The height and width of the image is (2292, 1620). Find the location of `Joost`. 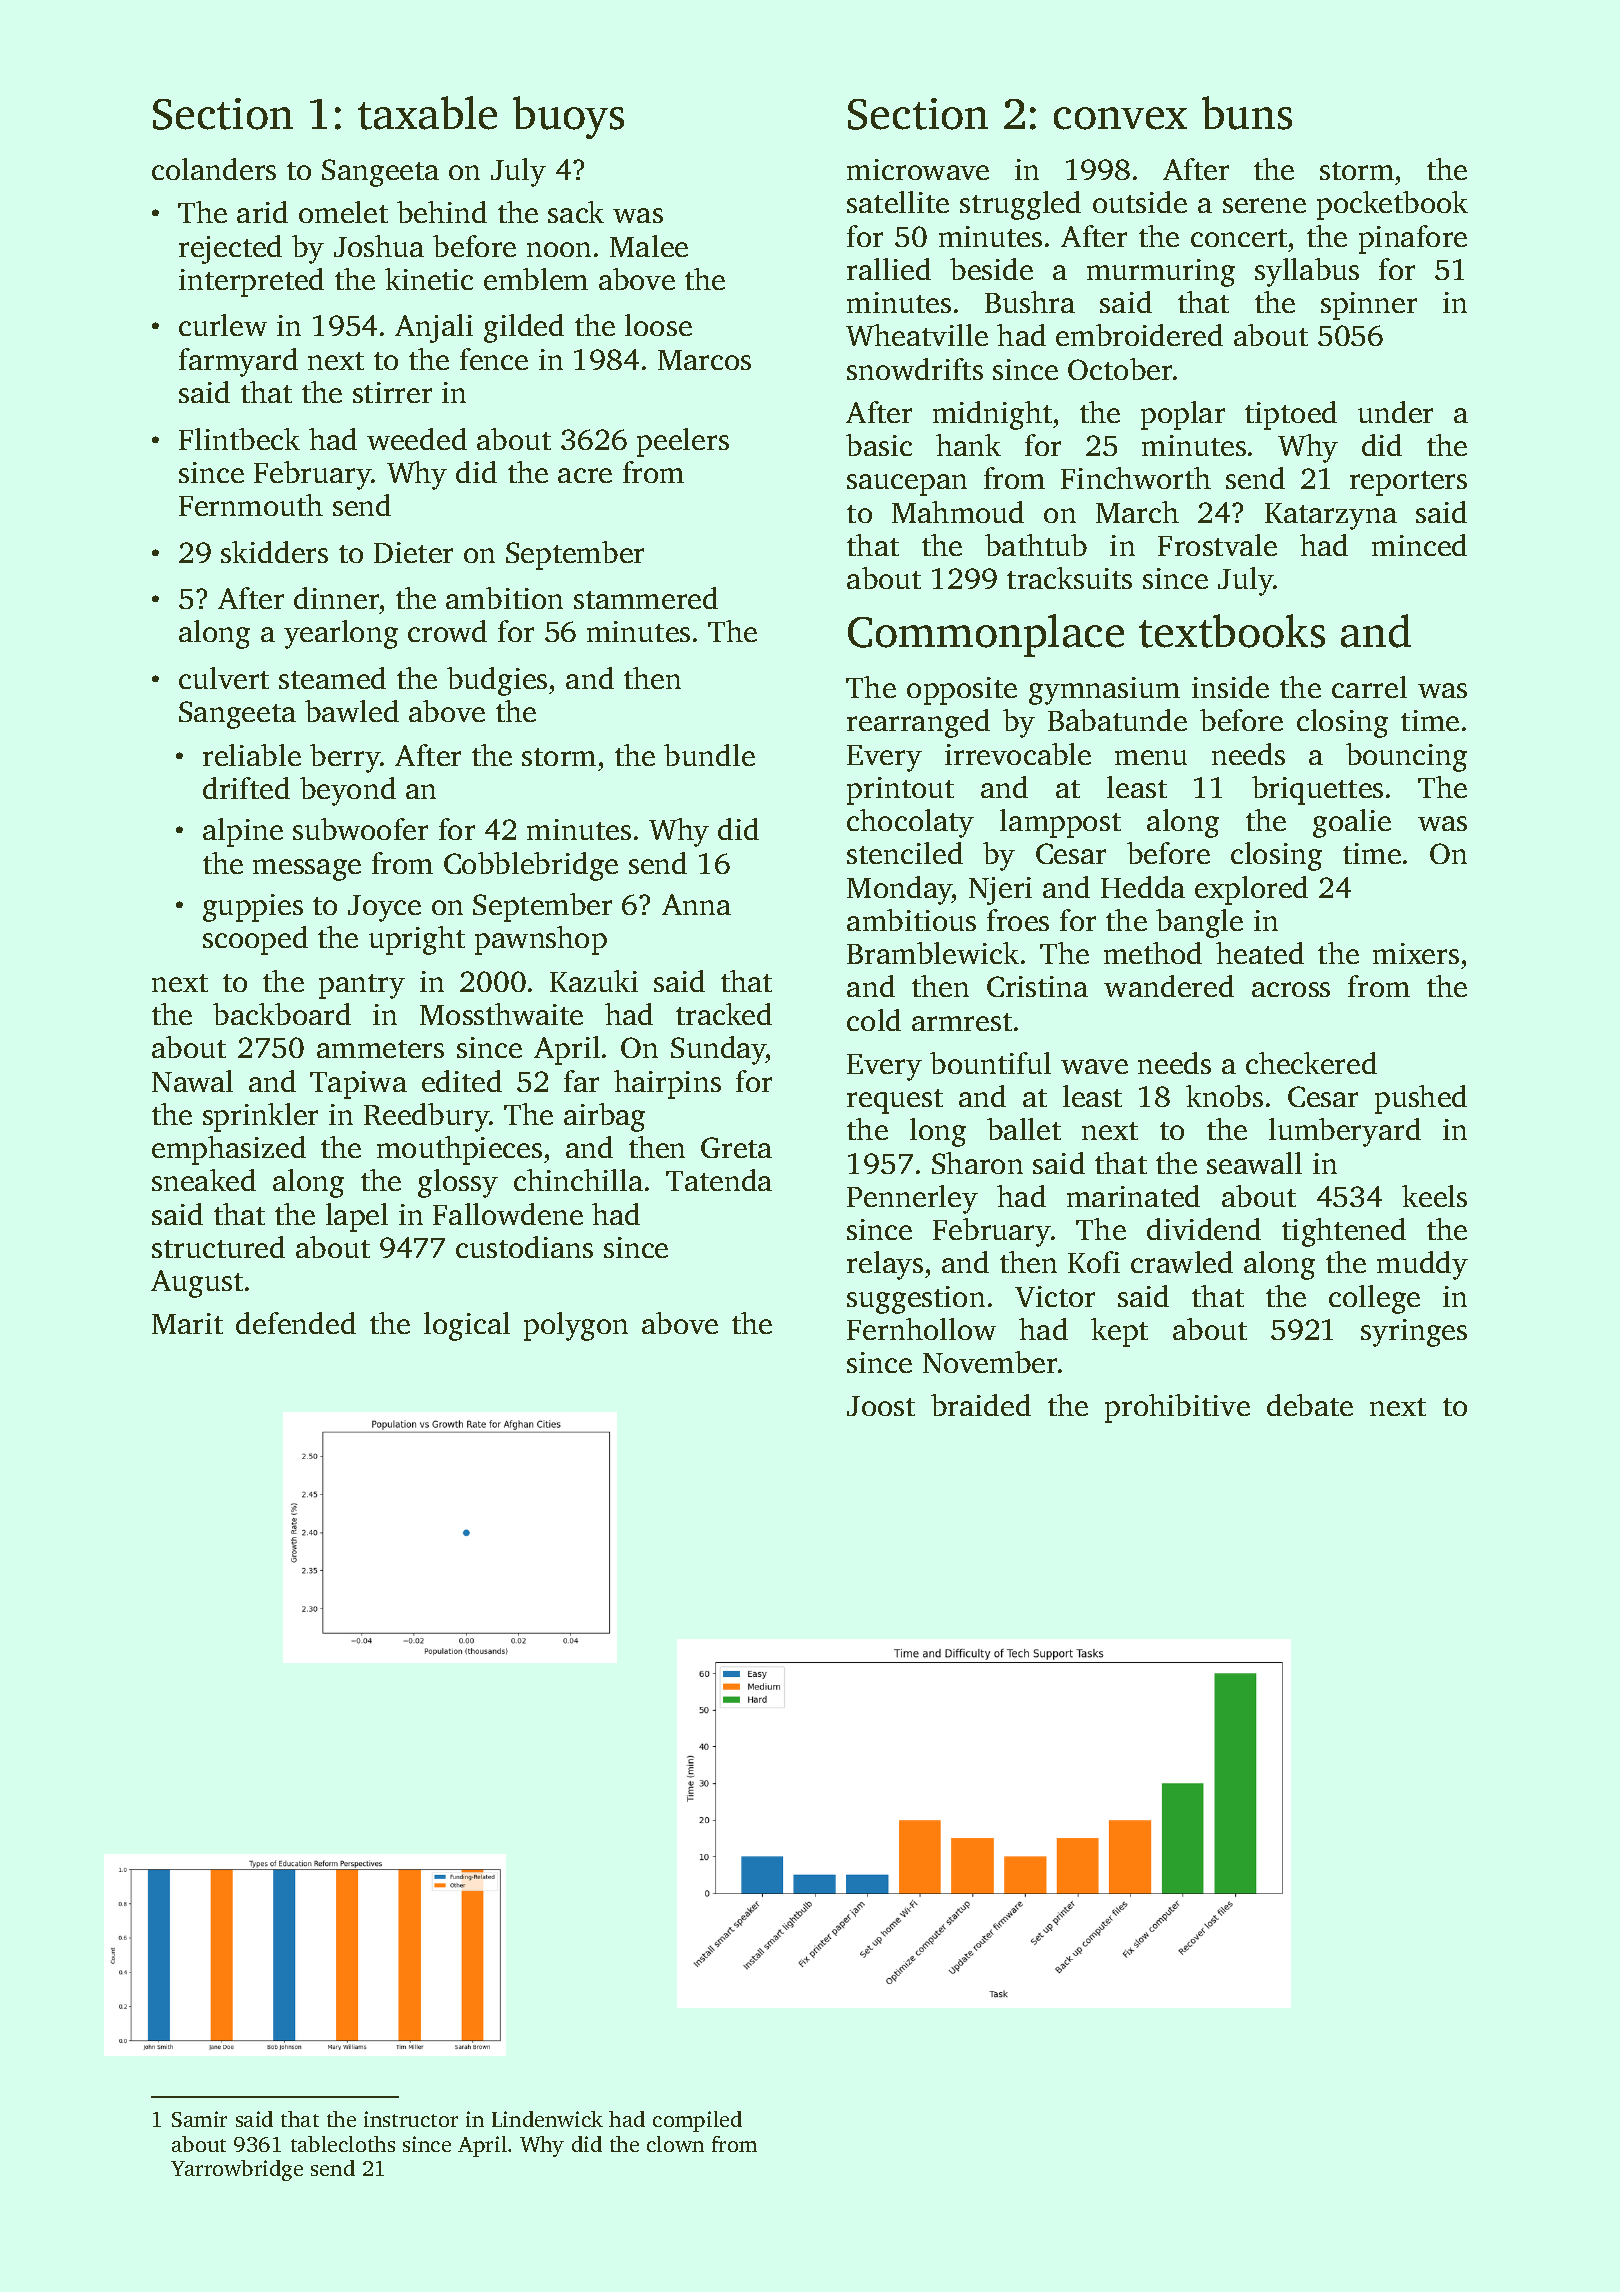

Joost is located at coordinates (881, 1406).
